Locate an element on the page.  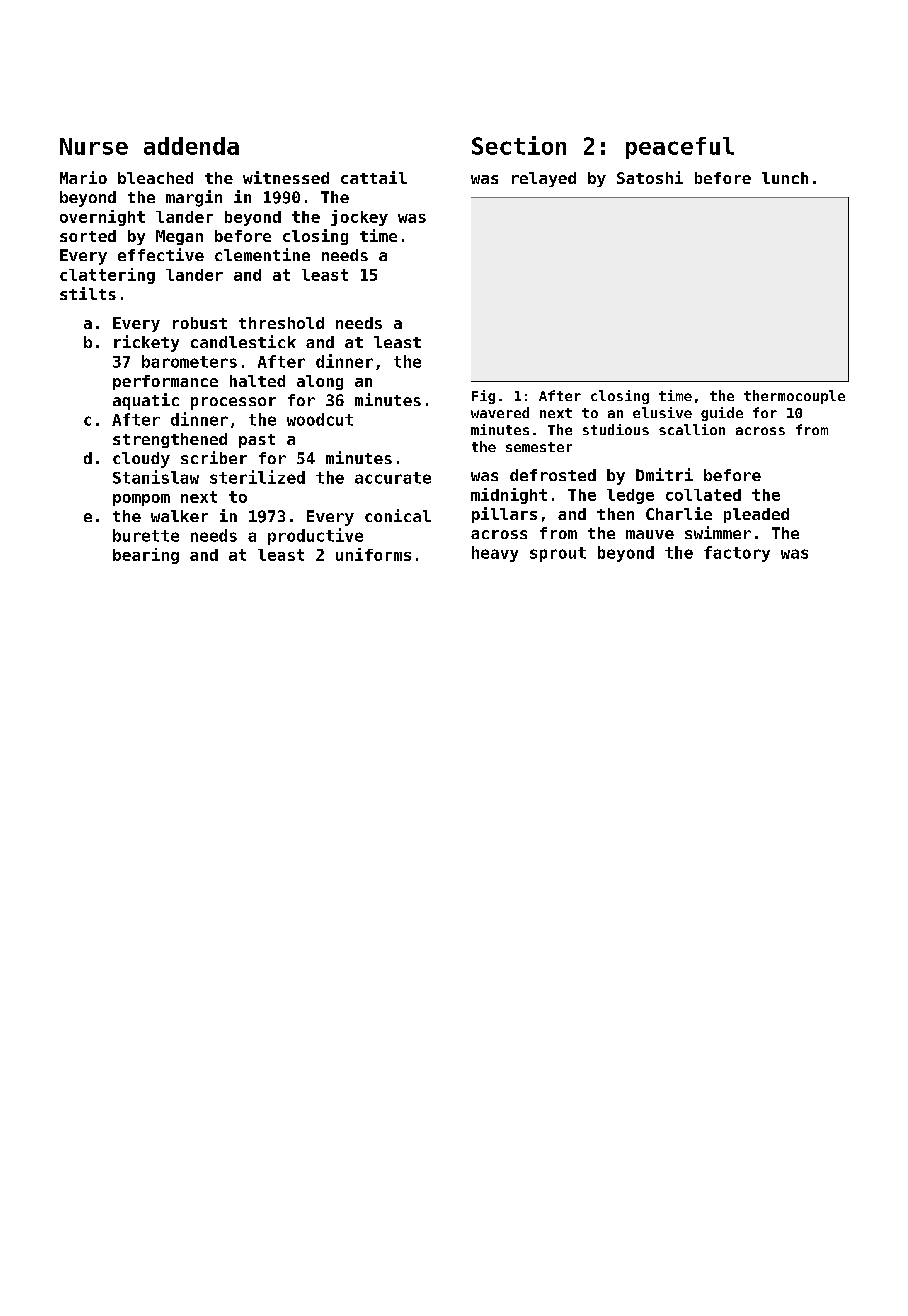
Section is located at coordinates (519, 145).
